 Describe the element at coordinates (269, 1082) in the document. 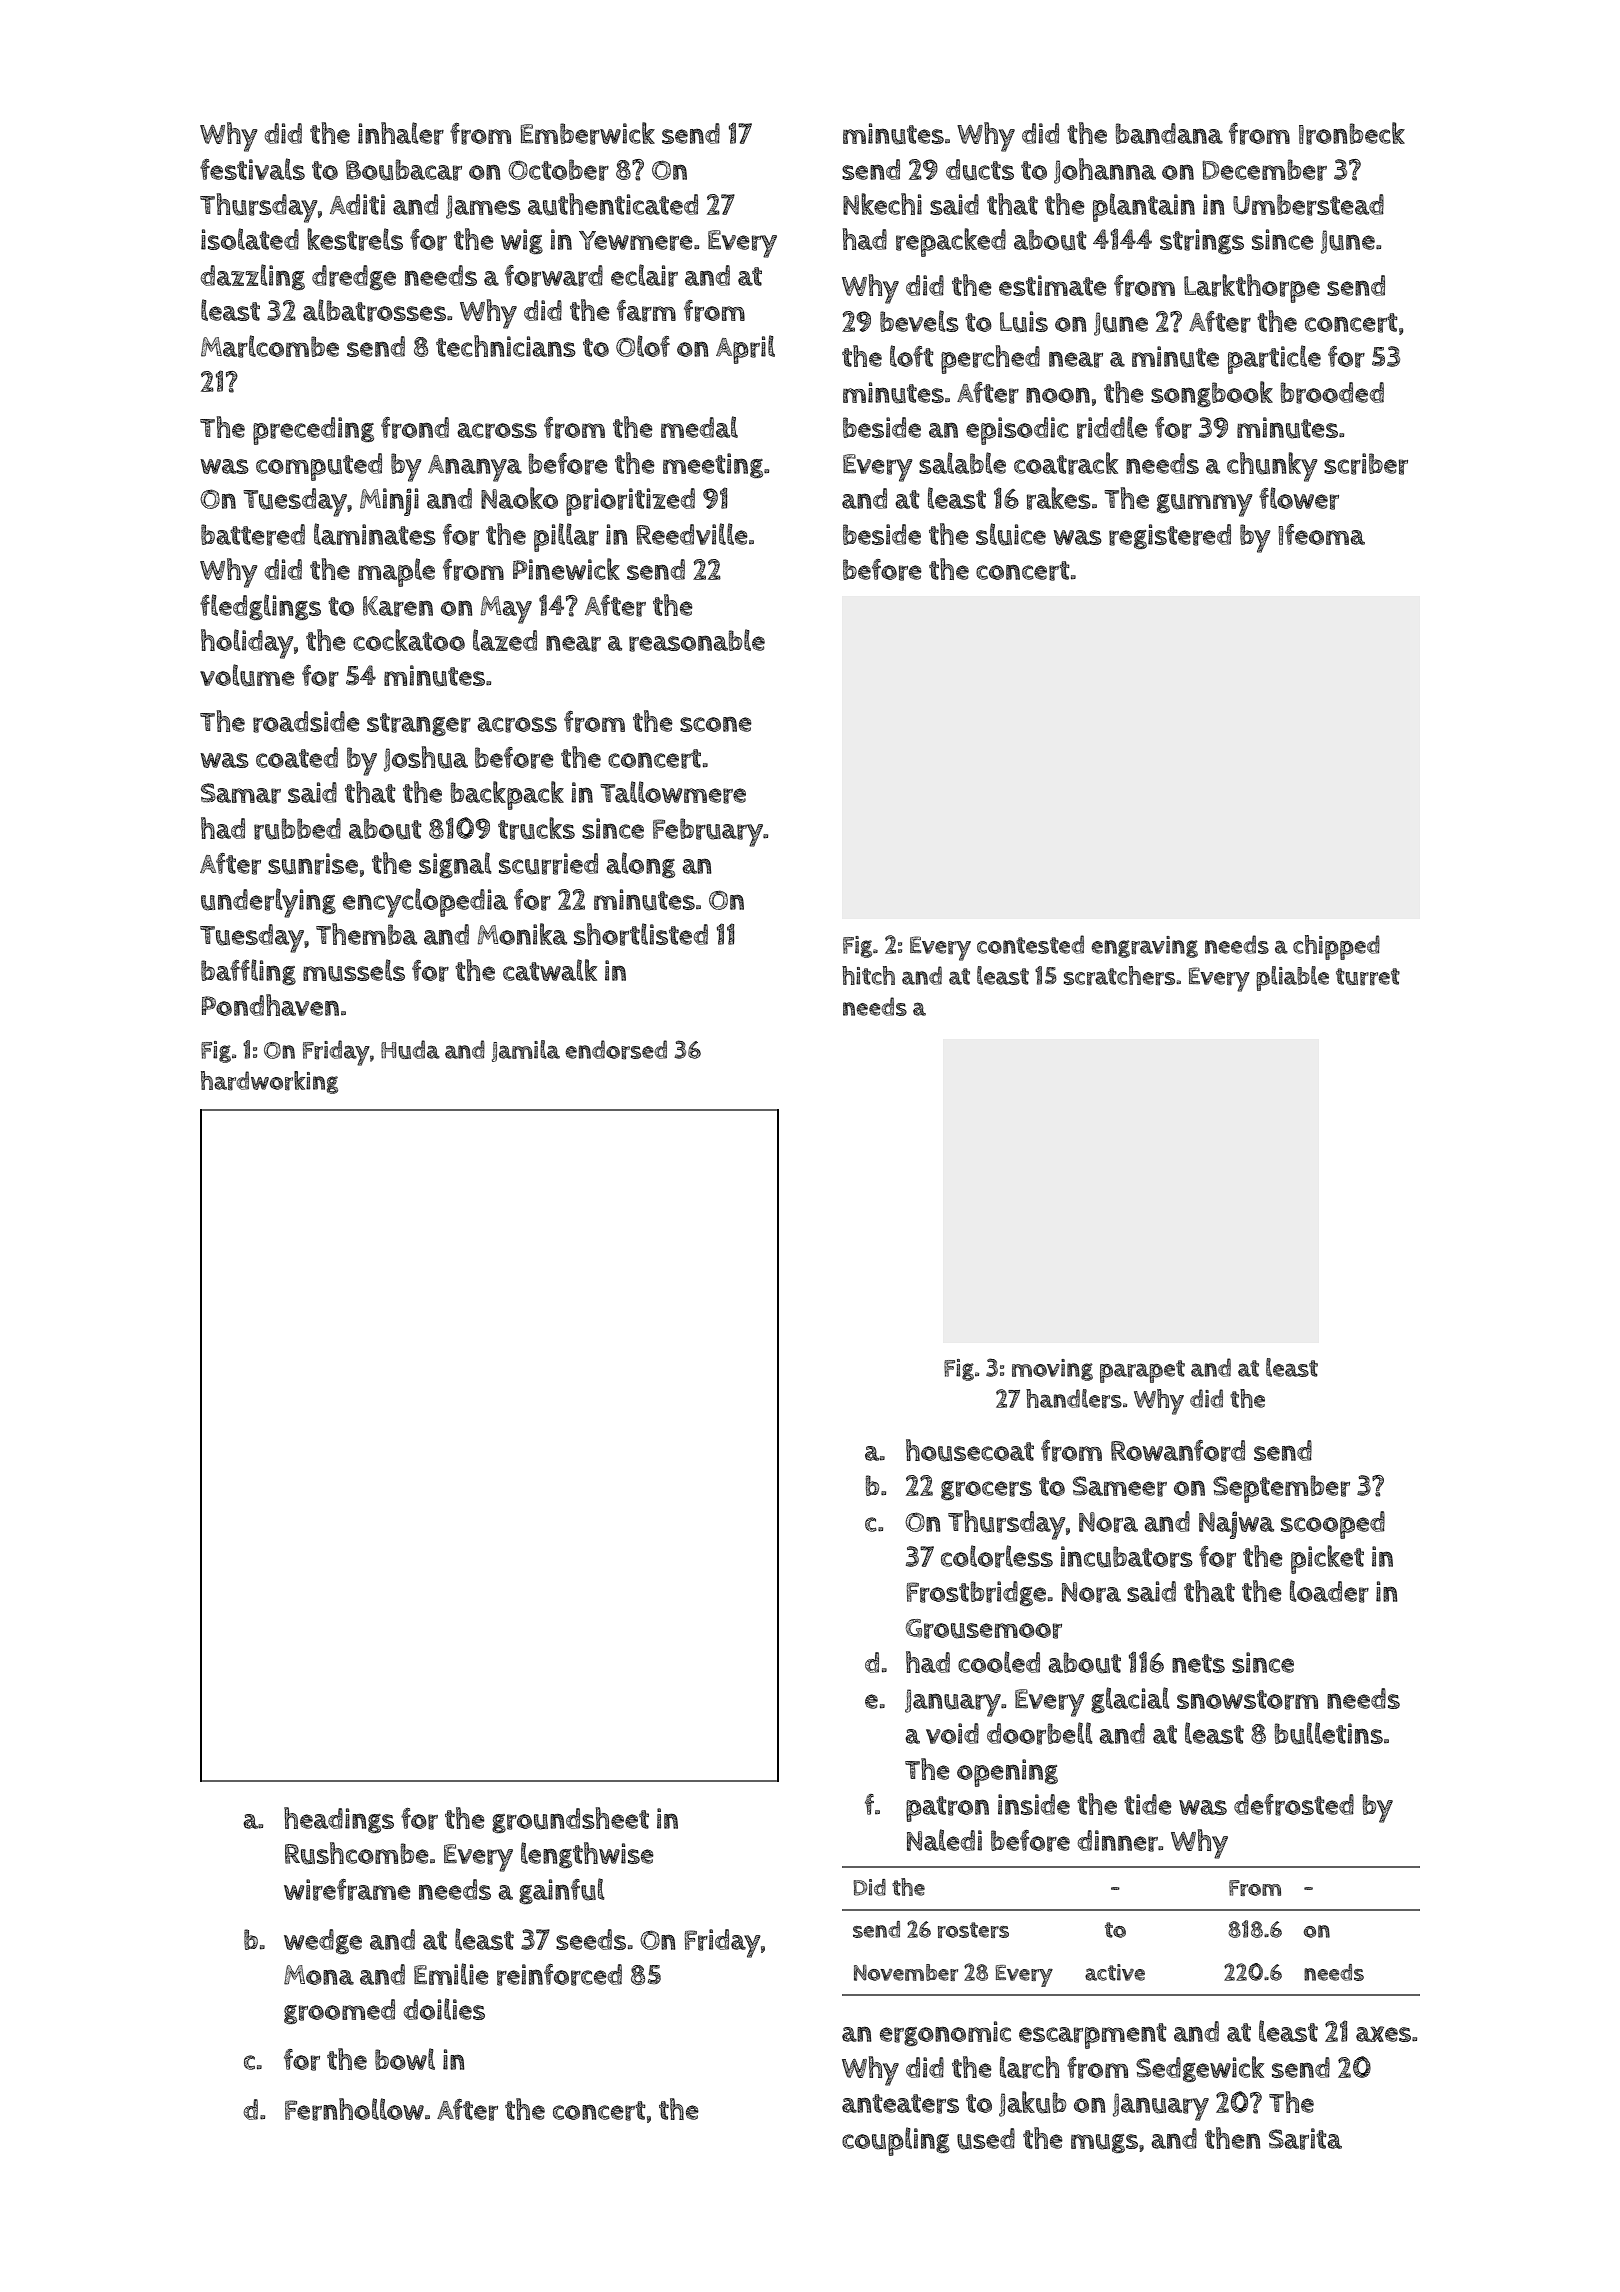

I see `hardworking` at that location.
